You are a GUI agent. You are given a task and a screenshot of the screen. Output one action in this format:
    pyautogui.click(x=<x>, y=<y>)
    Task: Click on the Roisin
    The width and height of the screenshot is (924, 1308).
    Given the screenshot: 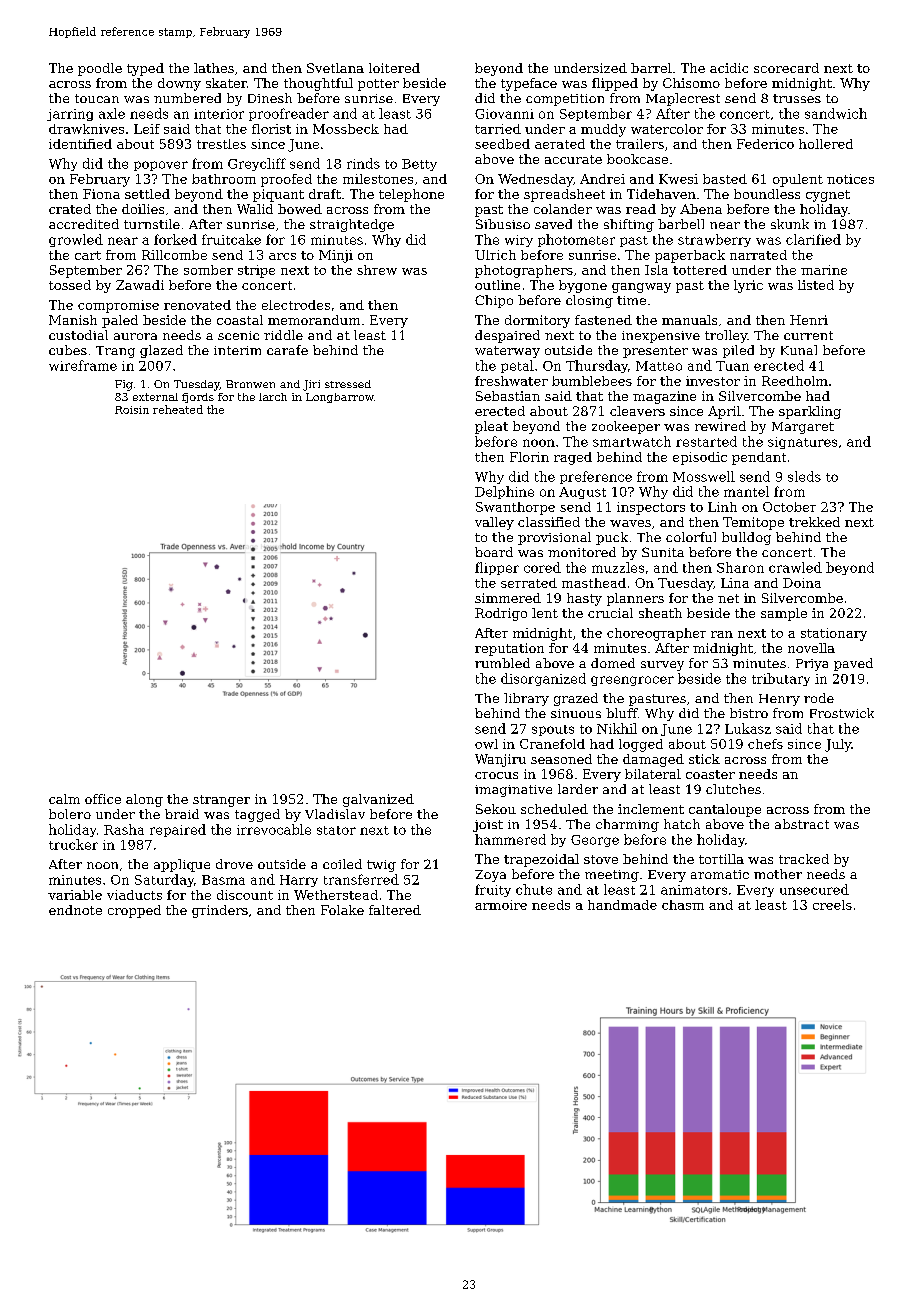 What is the action you would take?
    pyautogui.click(x=132, y=410)
